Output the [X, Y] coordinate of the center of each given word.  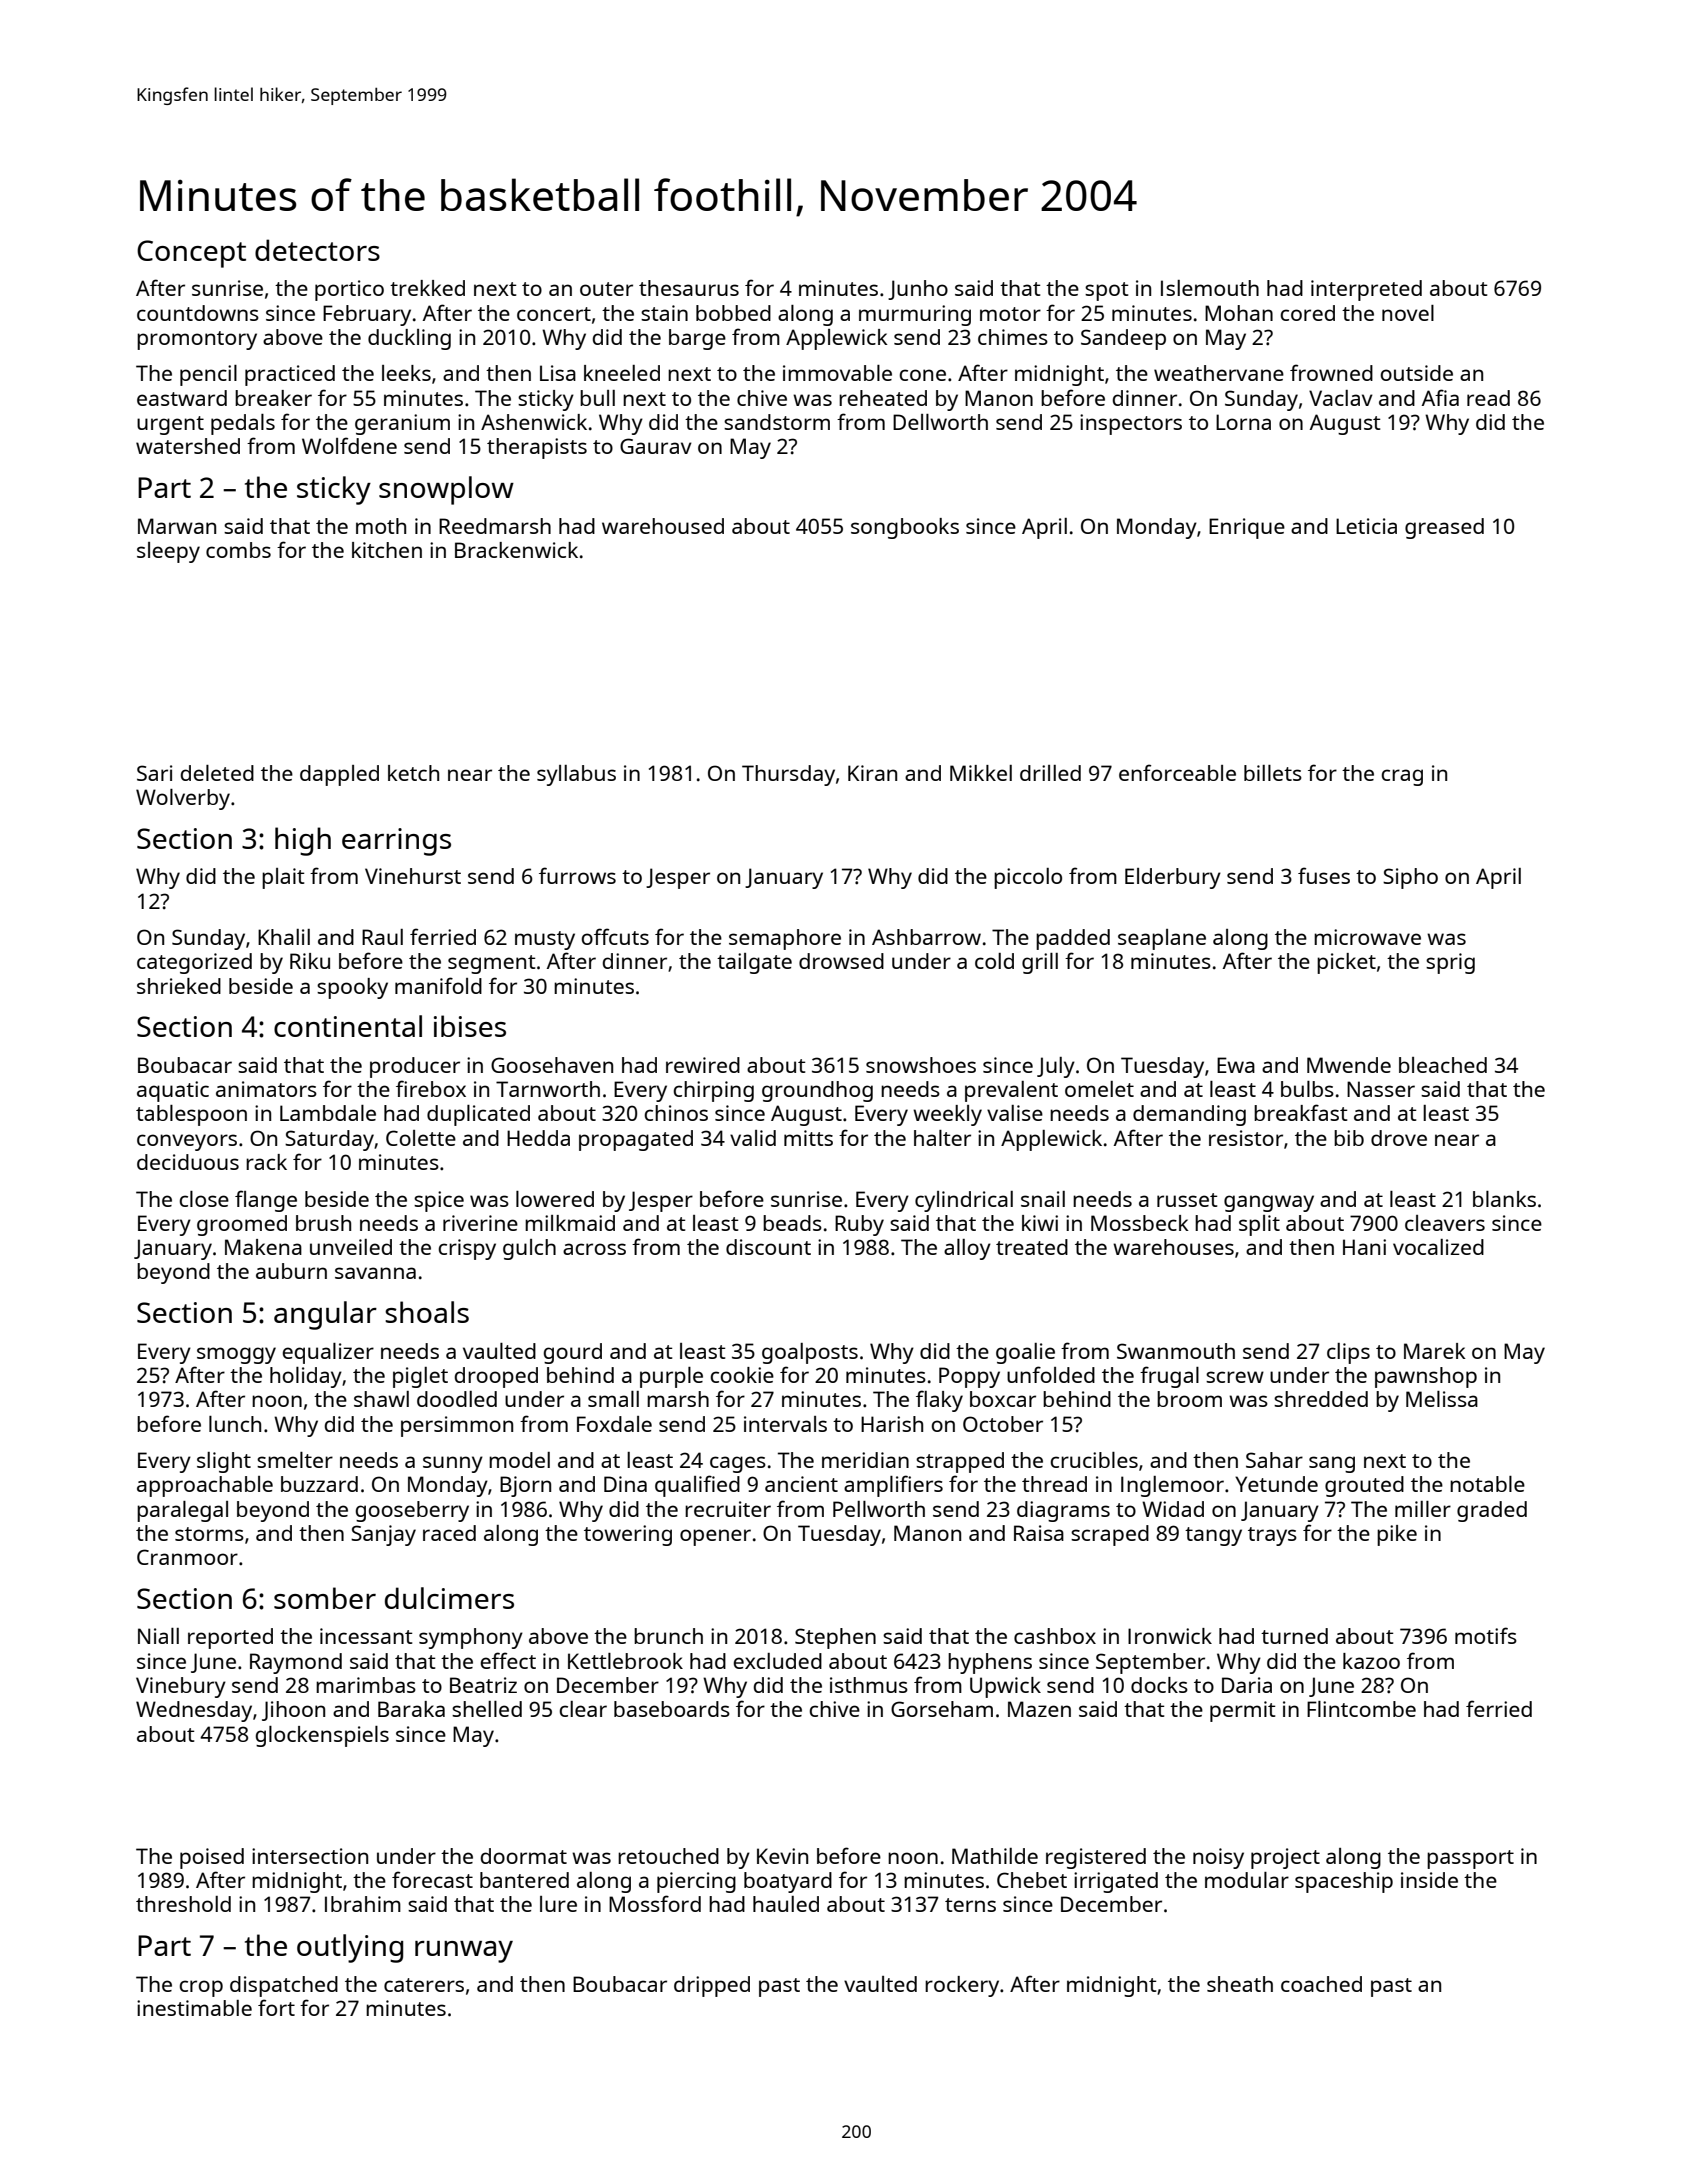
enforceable [1177, 772]
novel [1408, 313]
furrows [577, 875]
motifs [1486, 1635]
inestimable [194, 2008]
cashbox [1055, 1636]
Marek [1435, 1351]
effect [508, 1660]
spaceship [1344, 1882]
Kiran [872, 773]
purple [671, 1377]
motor [1010, 314]
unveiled [351, 1247]
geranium [402, 424]
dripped [712, 1986]
